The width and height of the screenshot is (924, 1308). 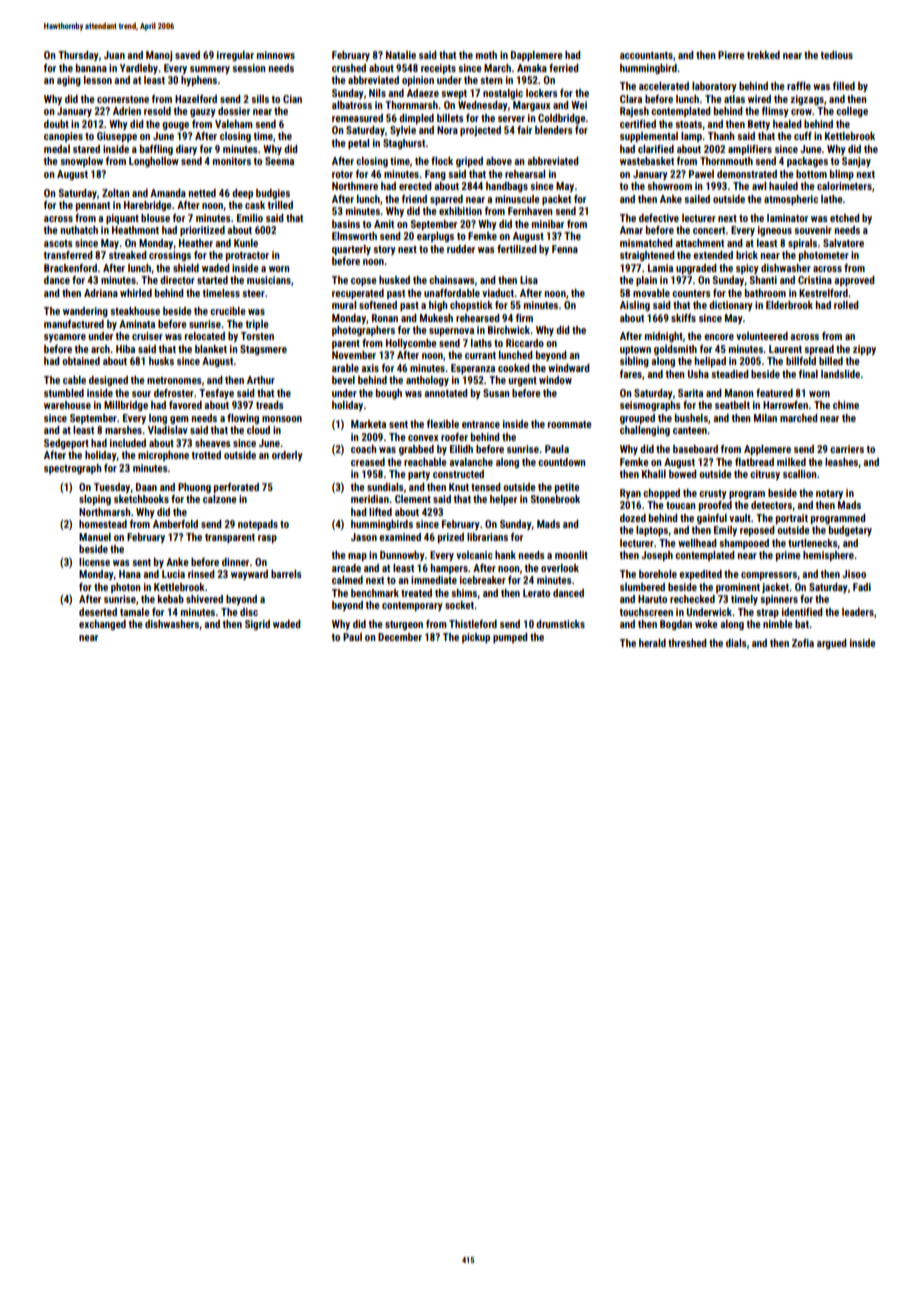 What do you see at coordinates (186, 268) in the screenshot?
I see `shield` at bounding box center [186, 268].
